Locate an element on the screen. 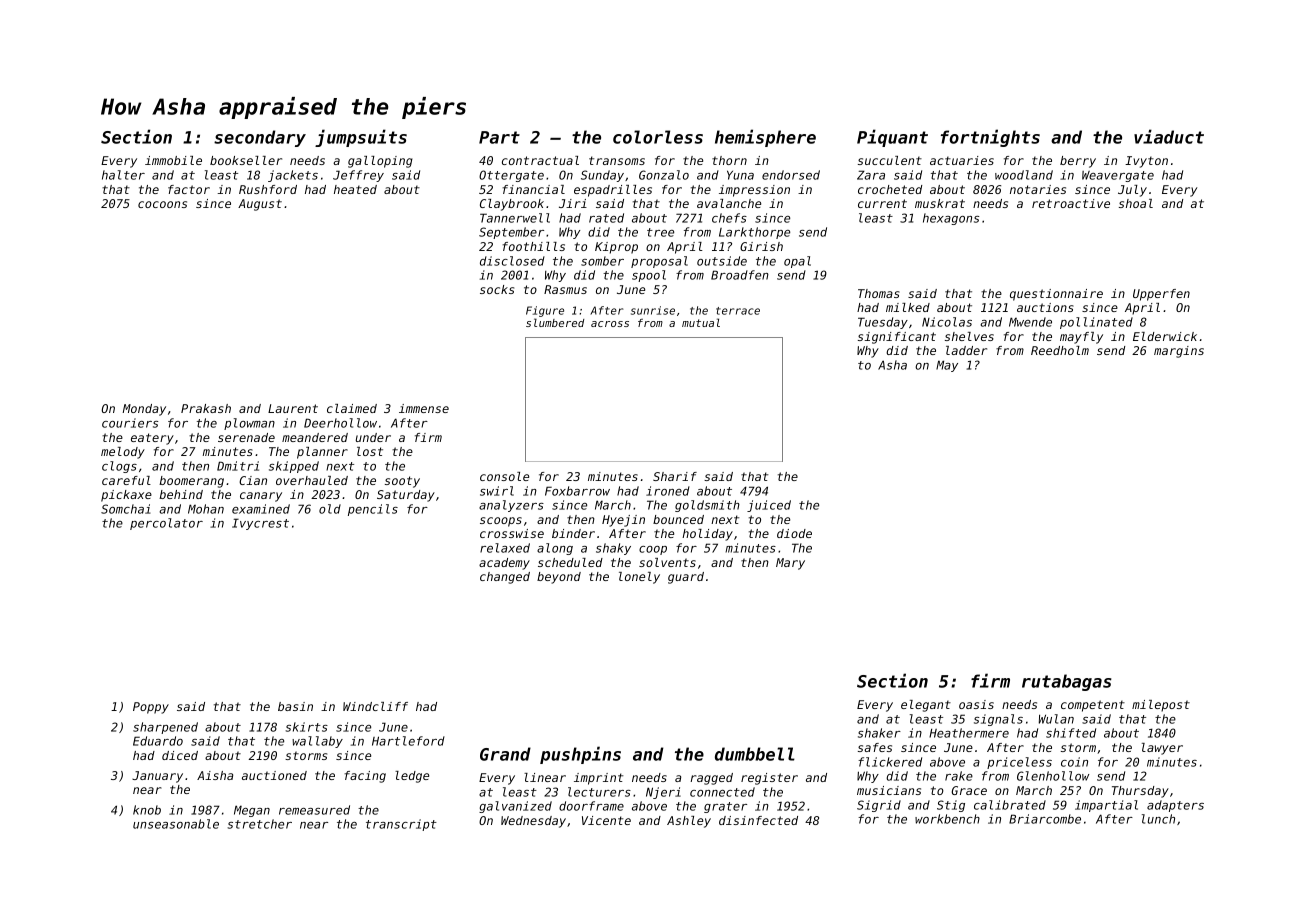 The height and width of the screenshot is (924, 1308). percolator is located at coordinates (166, 524).
